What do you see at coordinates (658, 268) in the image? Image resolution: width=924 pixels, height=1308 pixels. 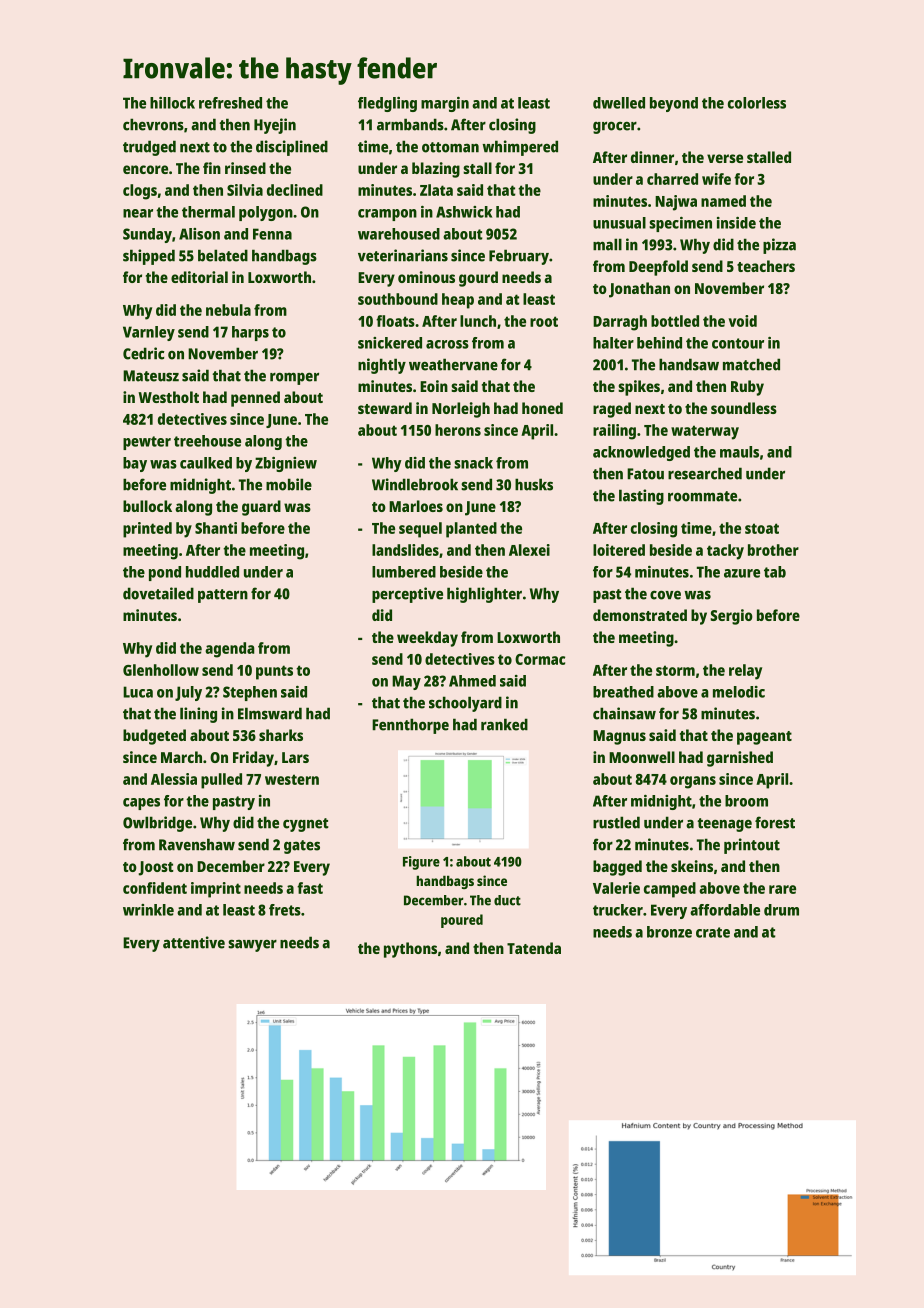 I see `Deepfold` at bounding box center [658, 268].
